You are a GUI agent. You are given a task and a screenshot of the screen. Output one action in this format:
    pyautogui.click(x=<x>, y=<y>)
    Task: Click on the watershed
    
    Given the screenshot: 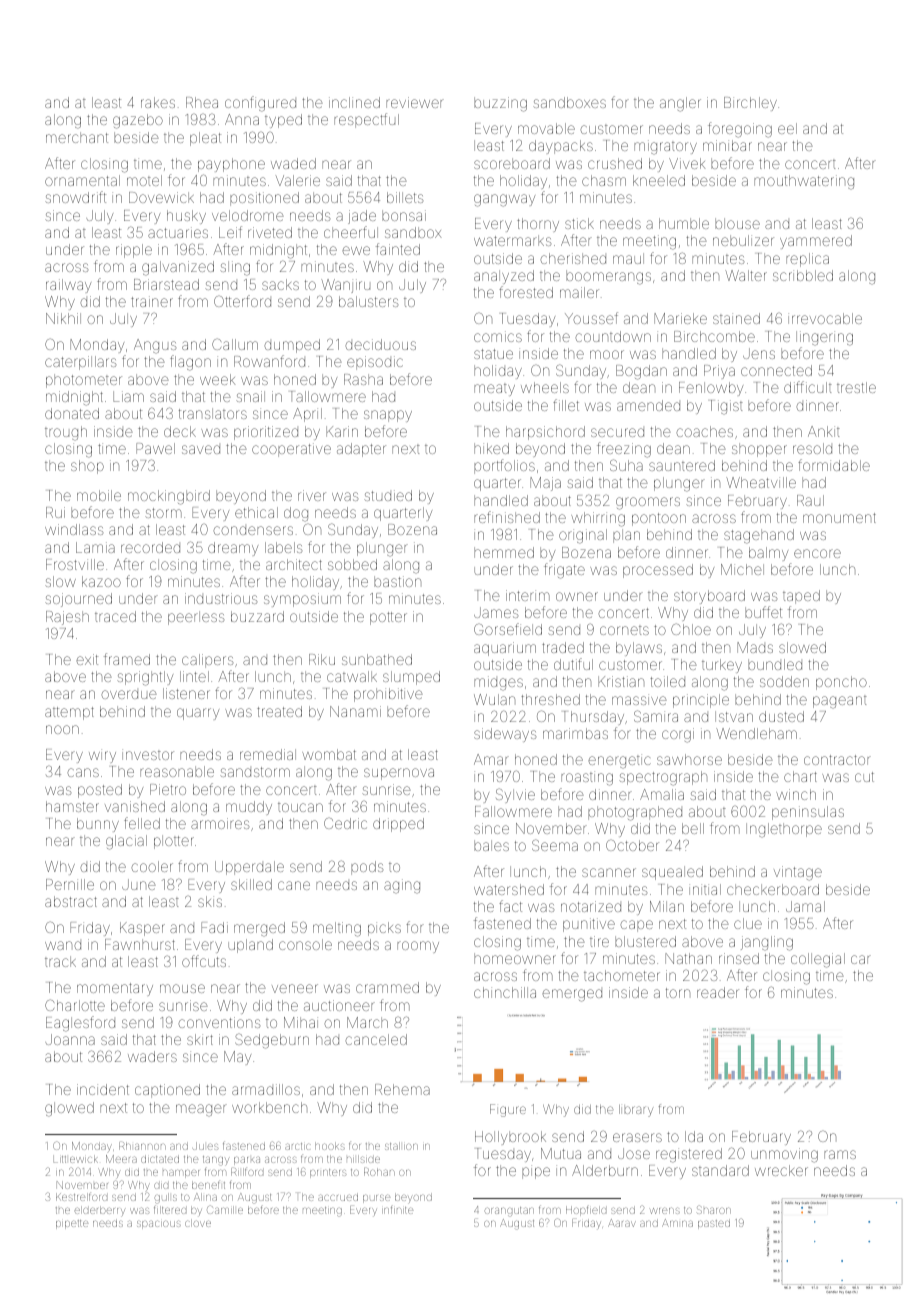 What is the action you would take?
    pyautogui.click(x=509, y=889)
